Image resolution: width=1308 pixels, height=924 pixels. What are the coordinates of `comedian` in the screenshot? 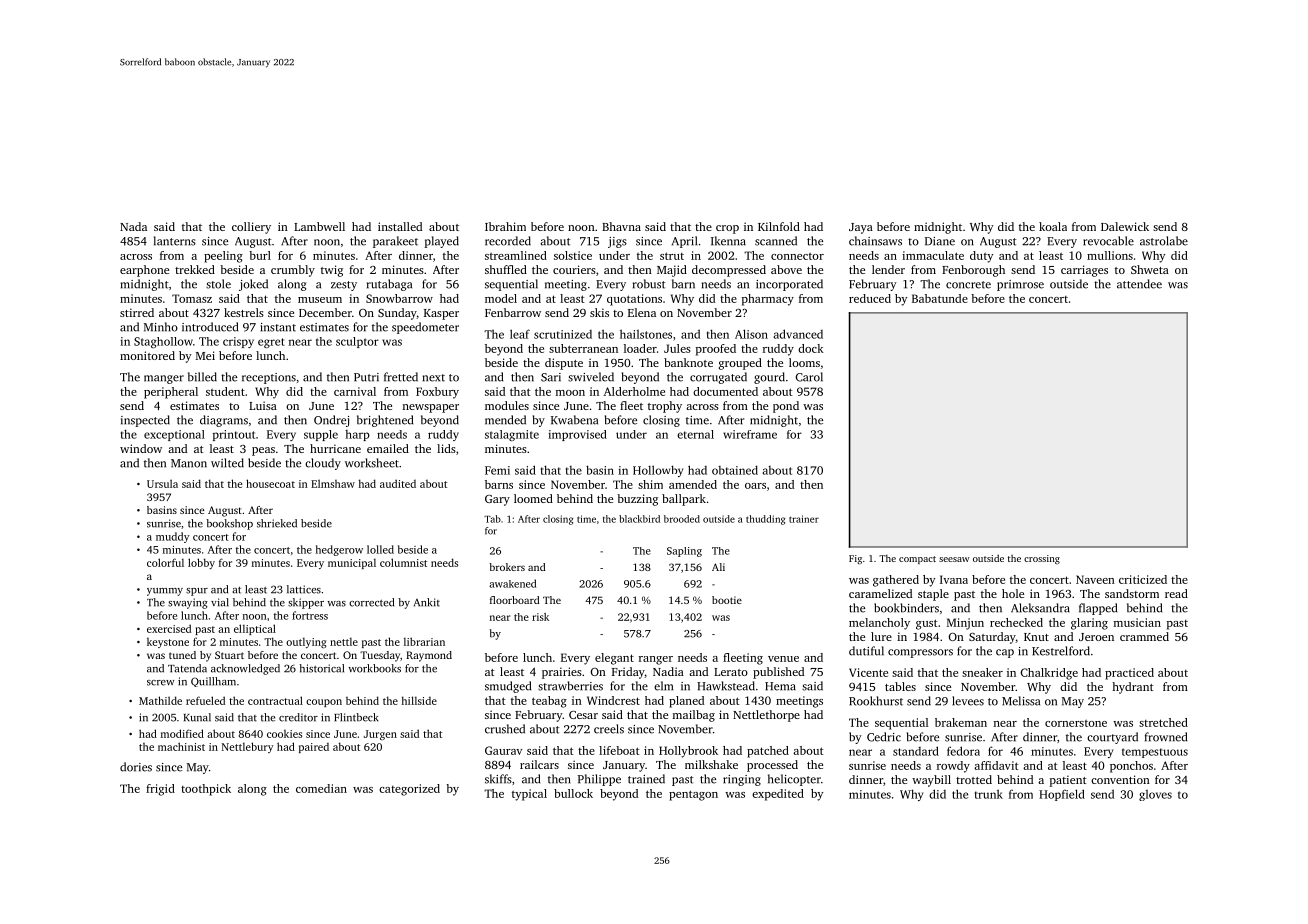 It's located at (321, 788).
